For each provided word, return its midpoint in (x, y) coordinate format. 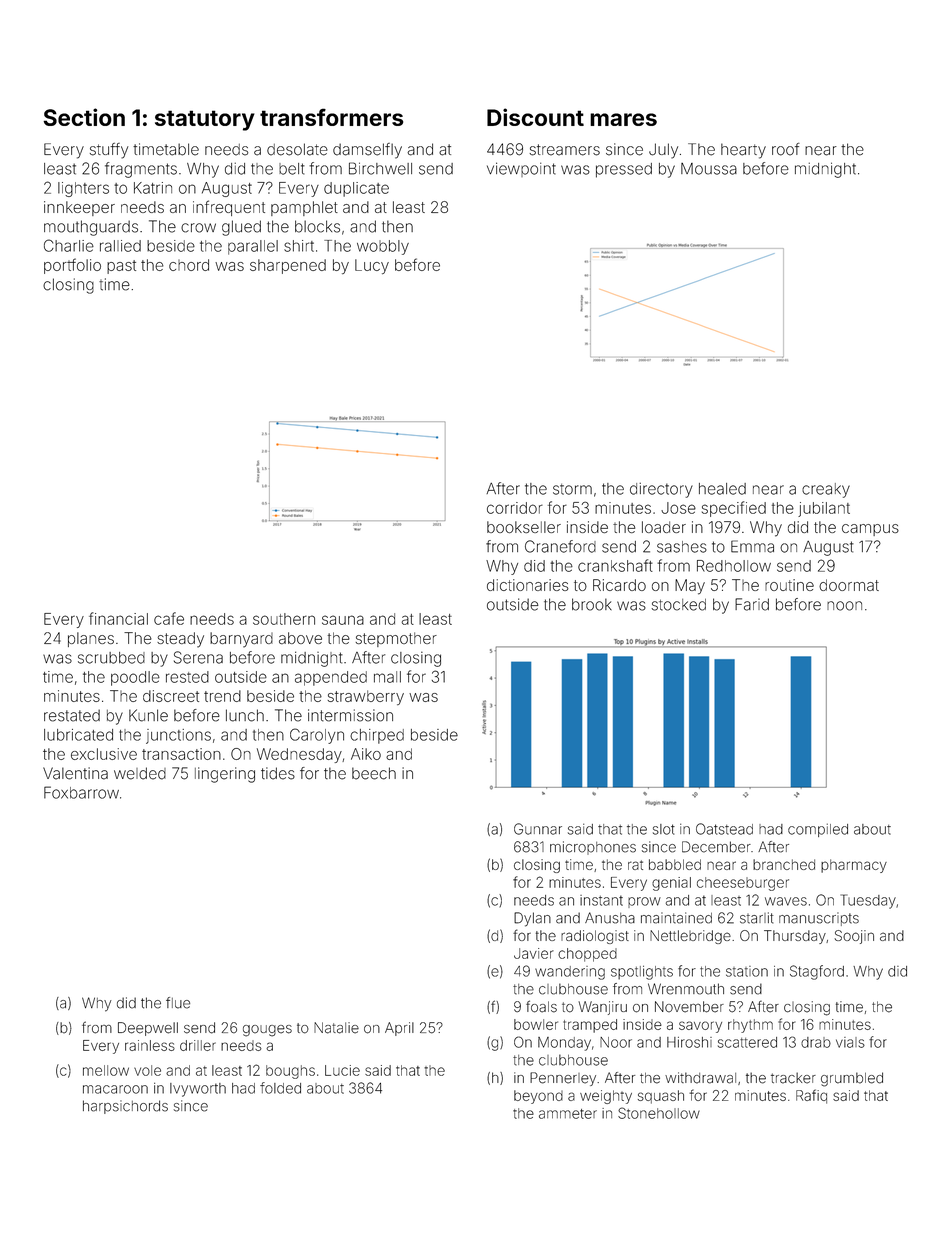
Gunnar (538, 829)
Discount (535, 117)
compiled (818, 830)
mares (623, 119)
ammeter (568, 1114)
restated (72, 715)
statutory (205, 120)
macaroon (115, 1089)
